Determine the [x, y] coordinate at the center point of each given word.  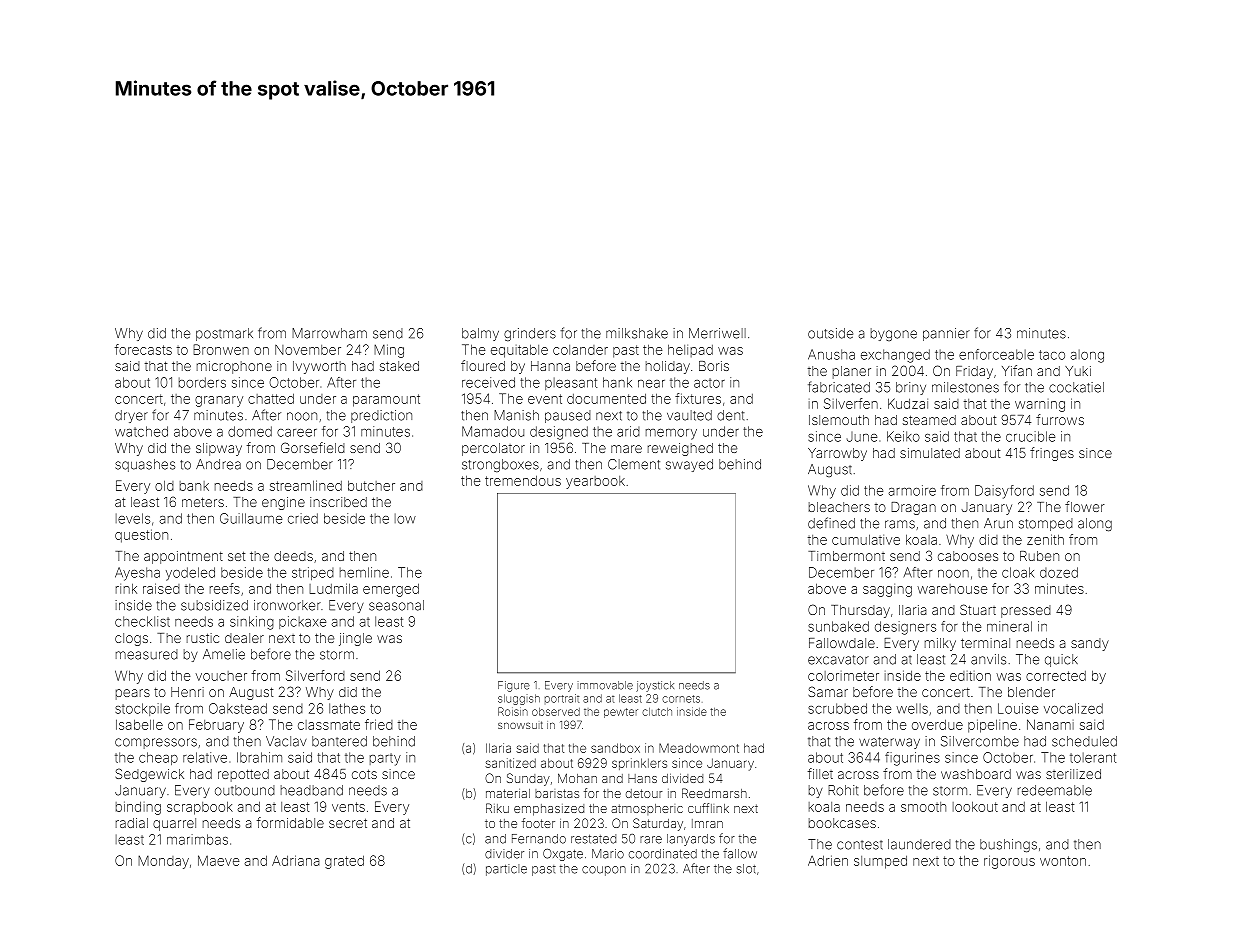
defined [831, 523]
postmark [224, 334]
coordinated [663, 854]
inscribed [338, 502]
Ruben [1039, 556]
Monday [163, 862]
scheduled [1084, 741]
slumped [880, 862]
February [216, 726]
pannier [946, 334]
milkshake [637, 333]
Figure [514, 686]
